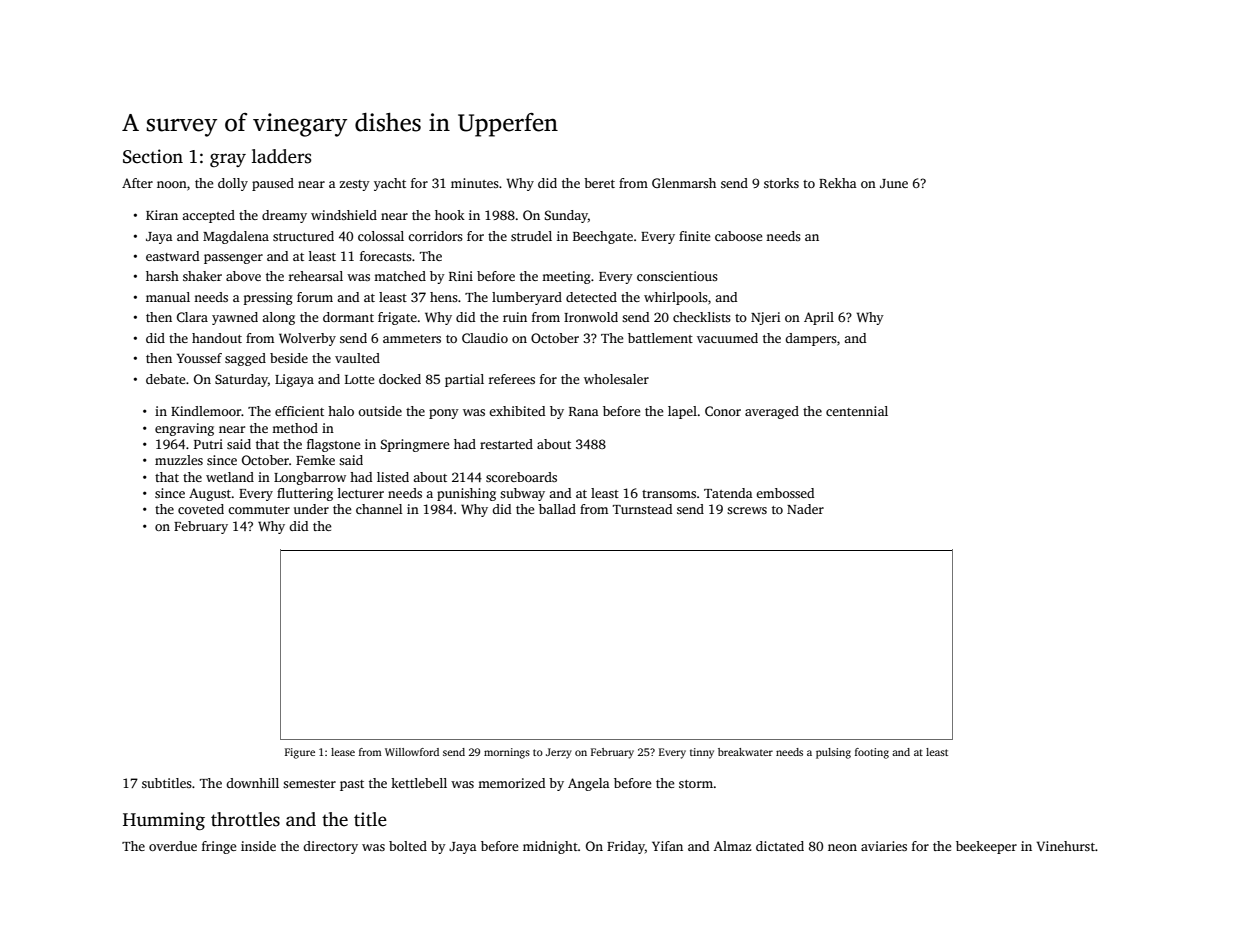 This page has width=1233, height=952. I want to click on June, so click(894, 183).
